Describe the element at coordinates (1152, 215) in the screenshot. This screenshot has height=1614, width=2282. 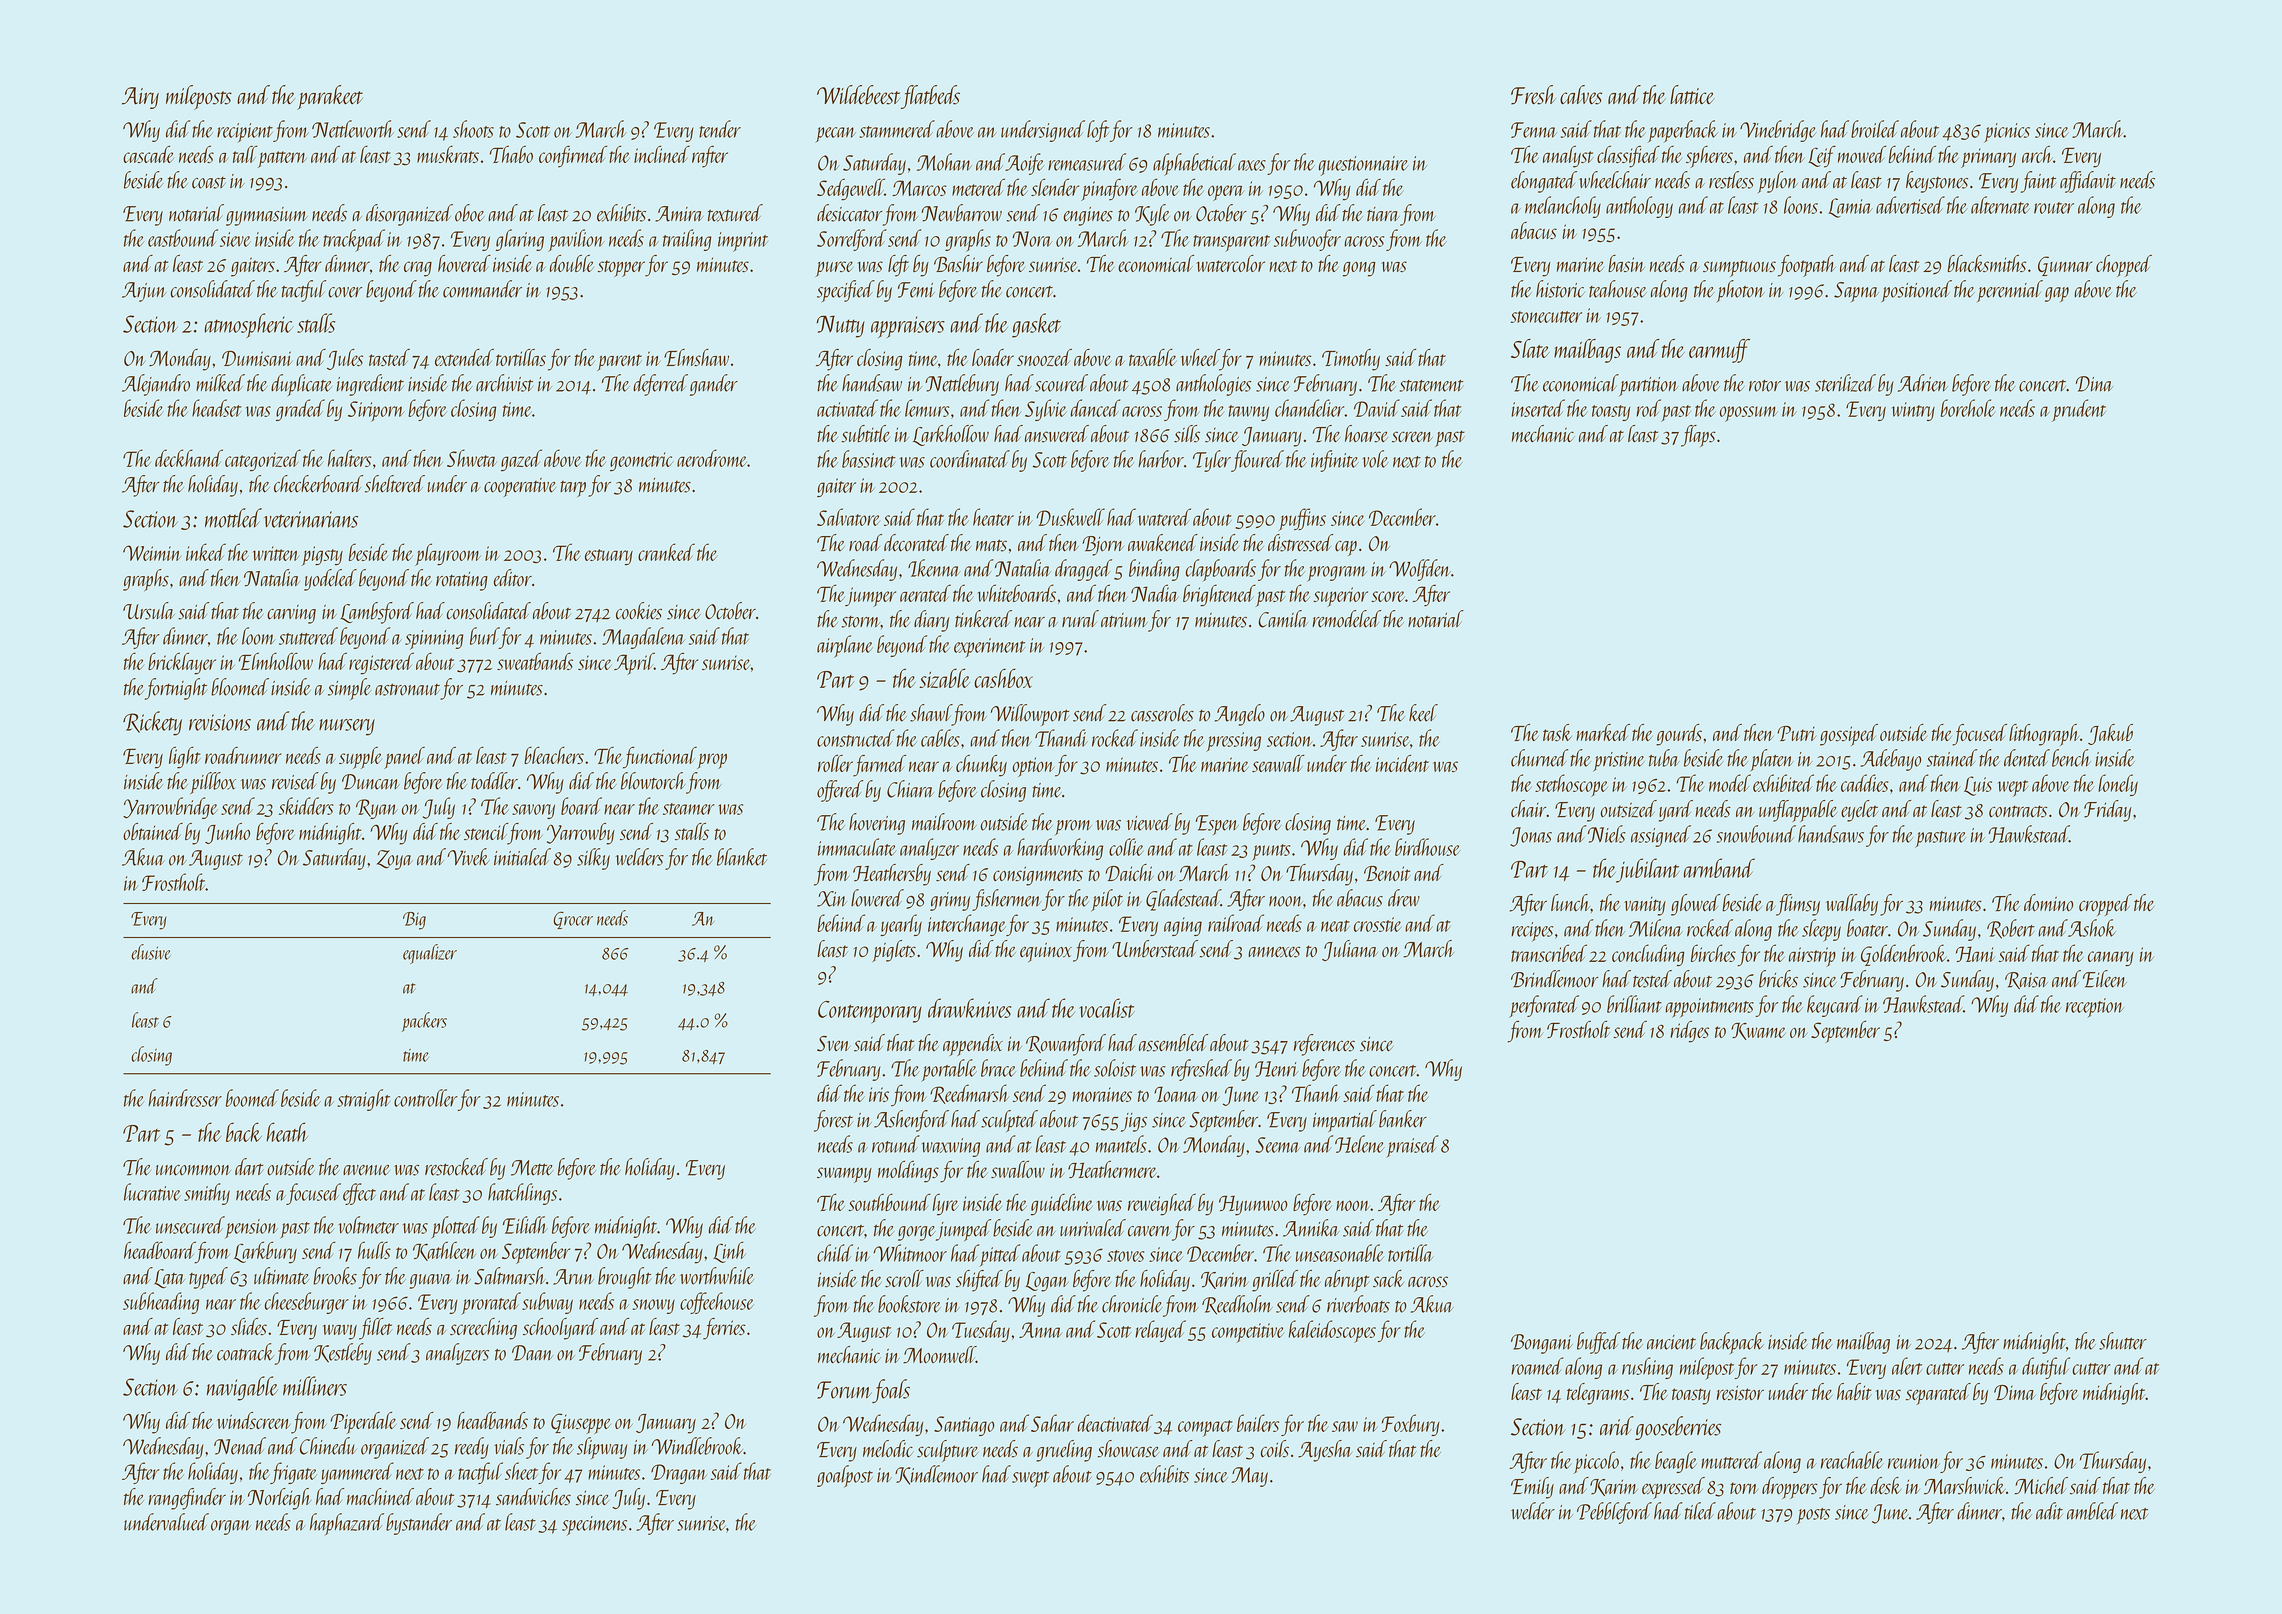
I see `Kyle` at that location.
